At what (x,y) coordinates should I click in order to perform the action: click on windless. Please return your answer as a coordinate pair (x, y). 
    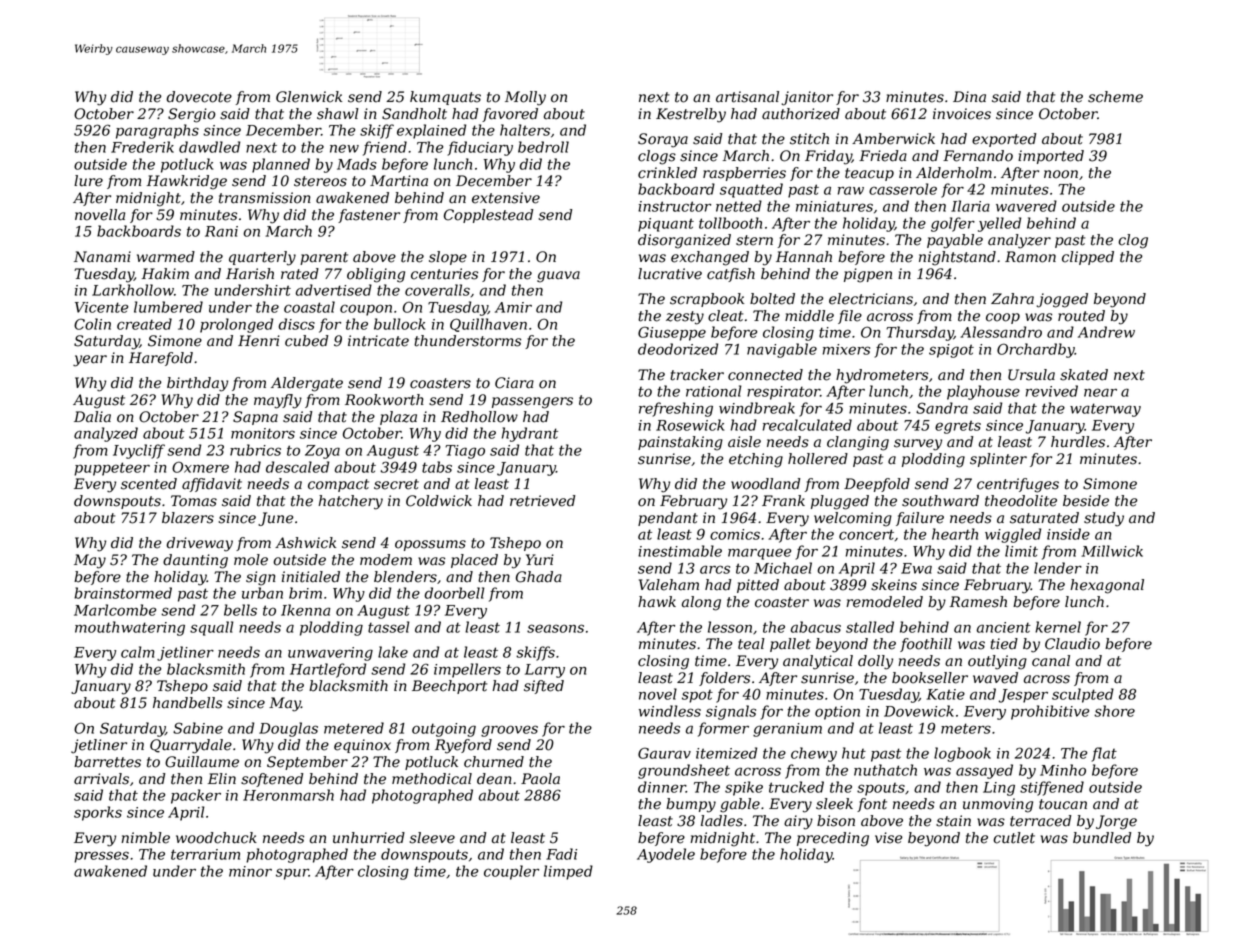
    Looking at the image, I should click on (670, 711).
